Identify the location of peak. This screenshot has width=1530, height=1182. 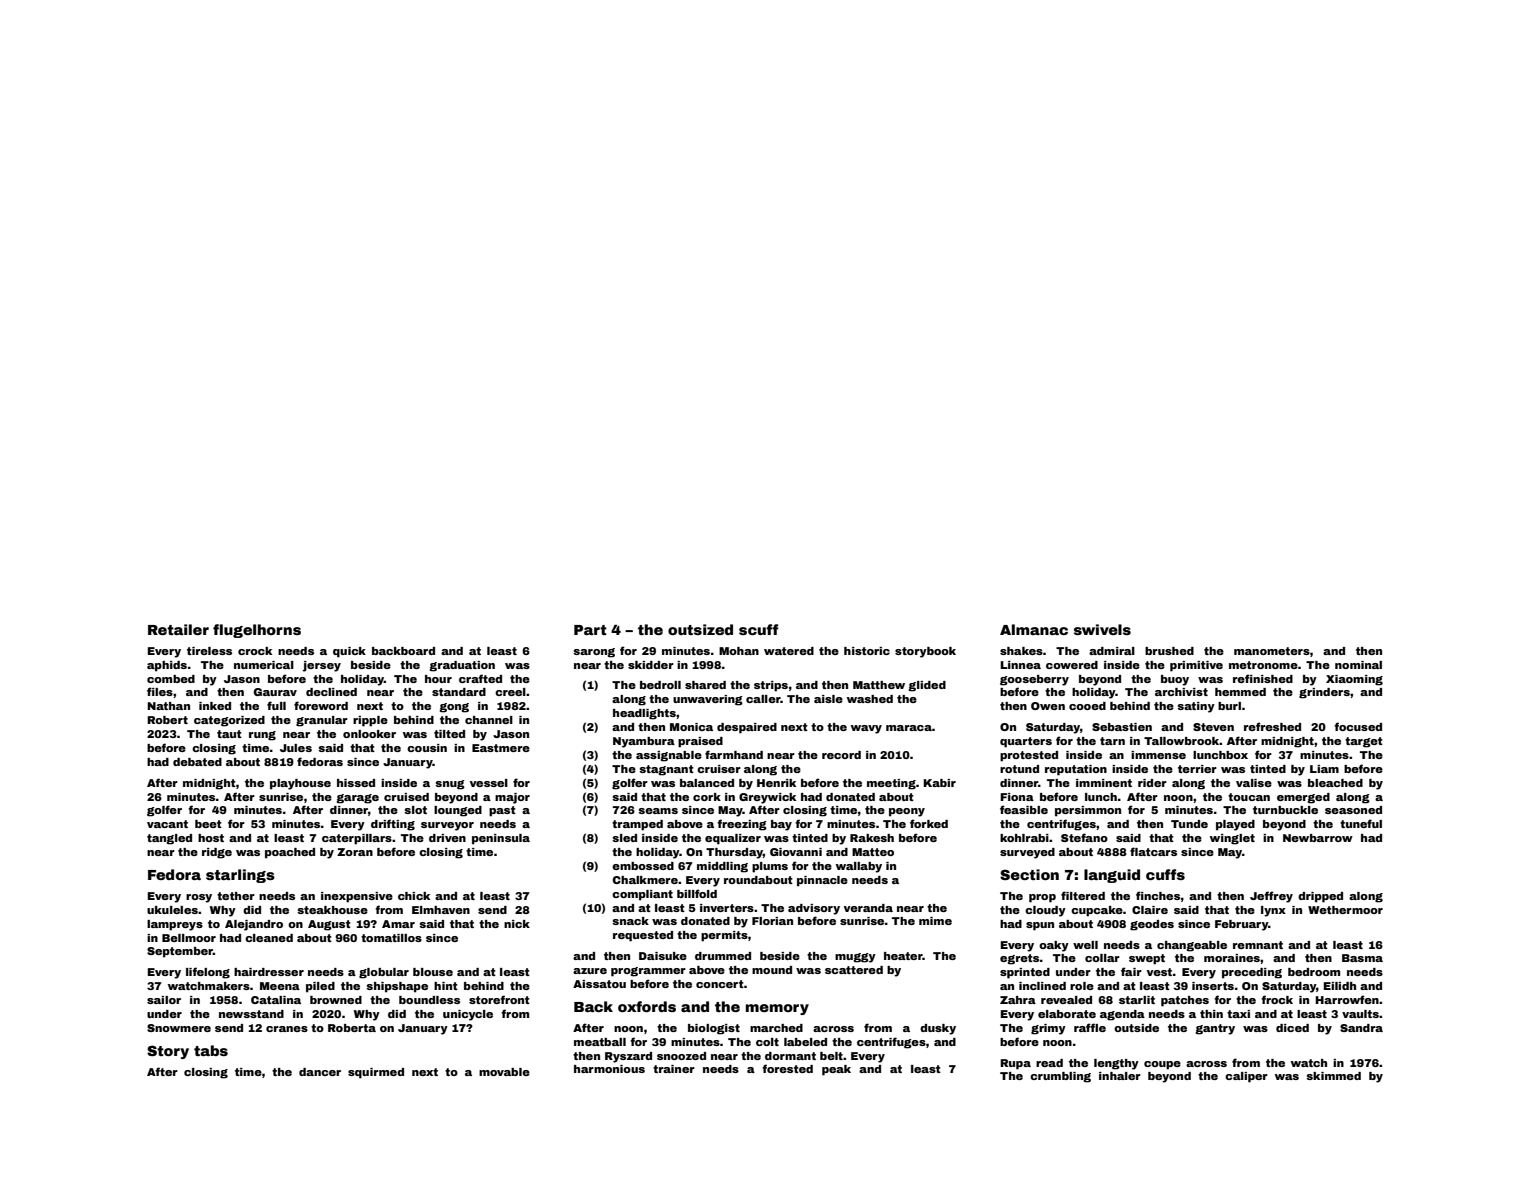
(836, 1070).
